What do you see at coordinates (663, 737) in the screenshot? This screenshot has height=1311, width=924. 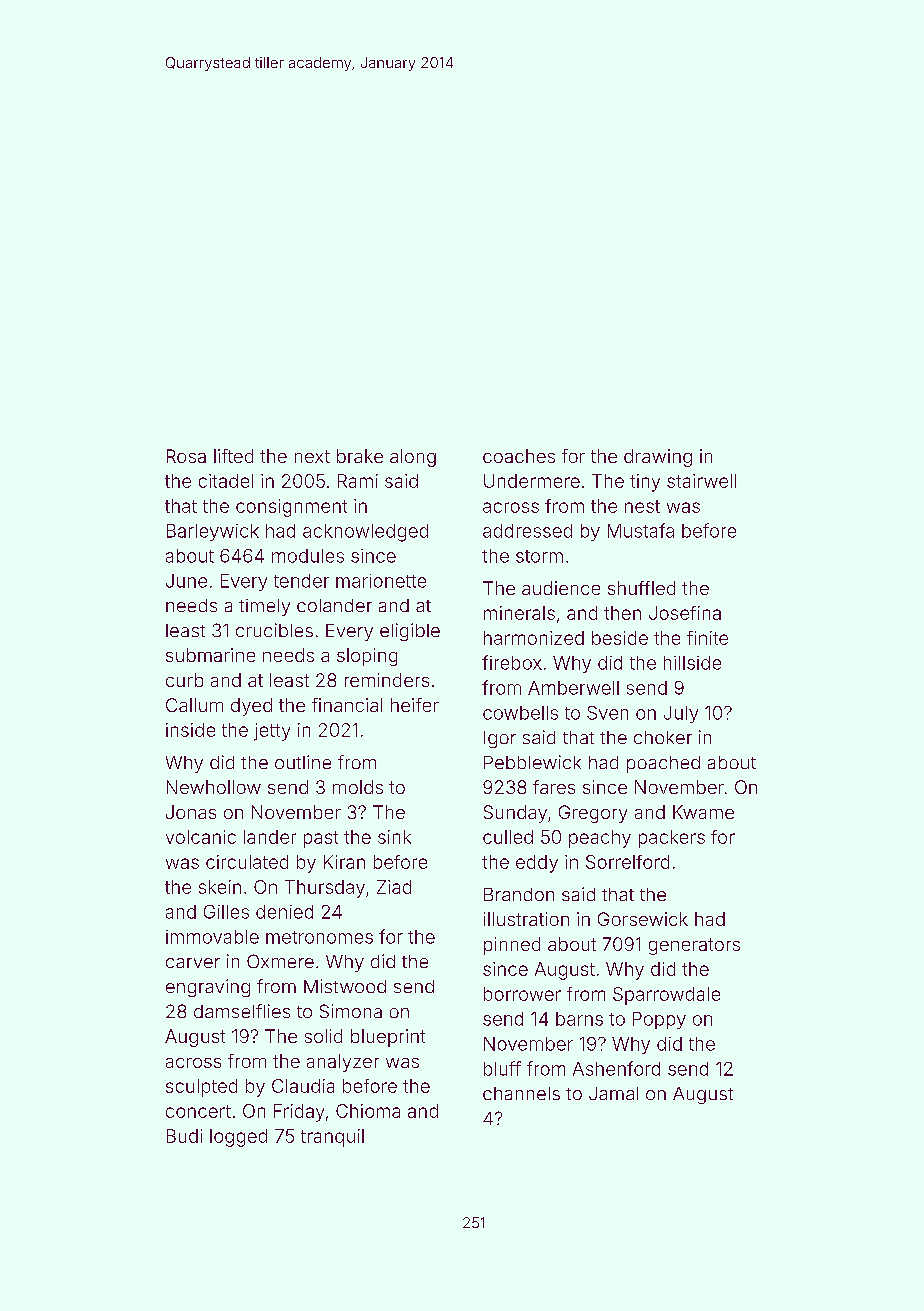 I see `choker` at bounding box center [663, 737].
